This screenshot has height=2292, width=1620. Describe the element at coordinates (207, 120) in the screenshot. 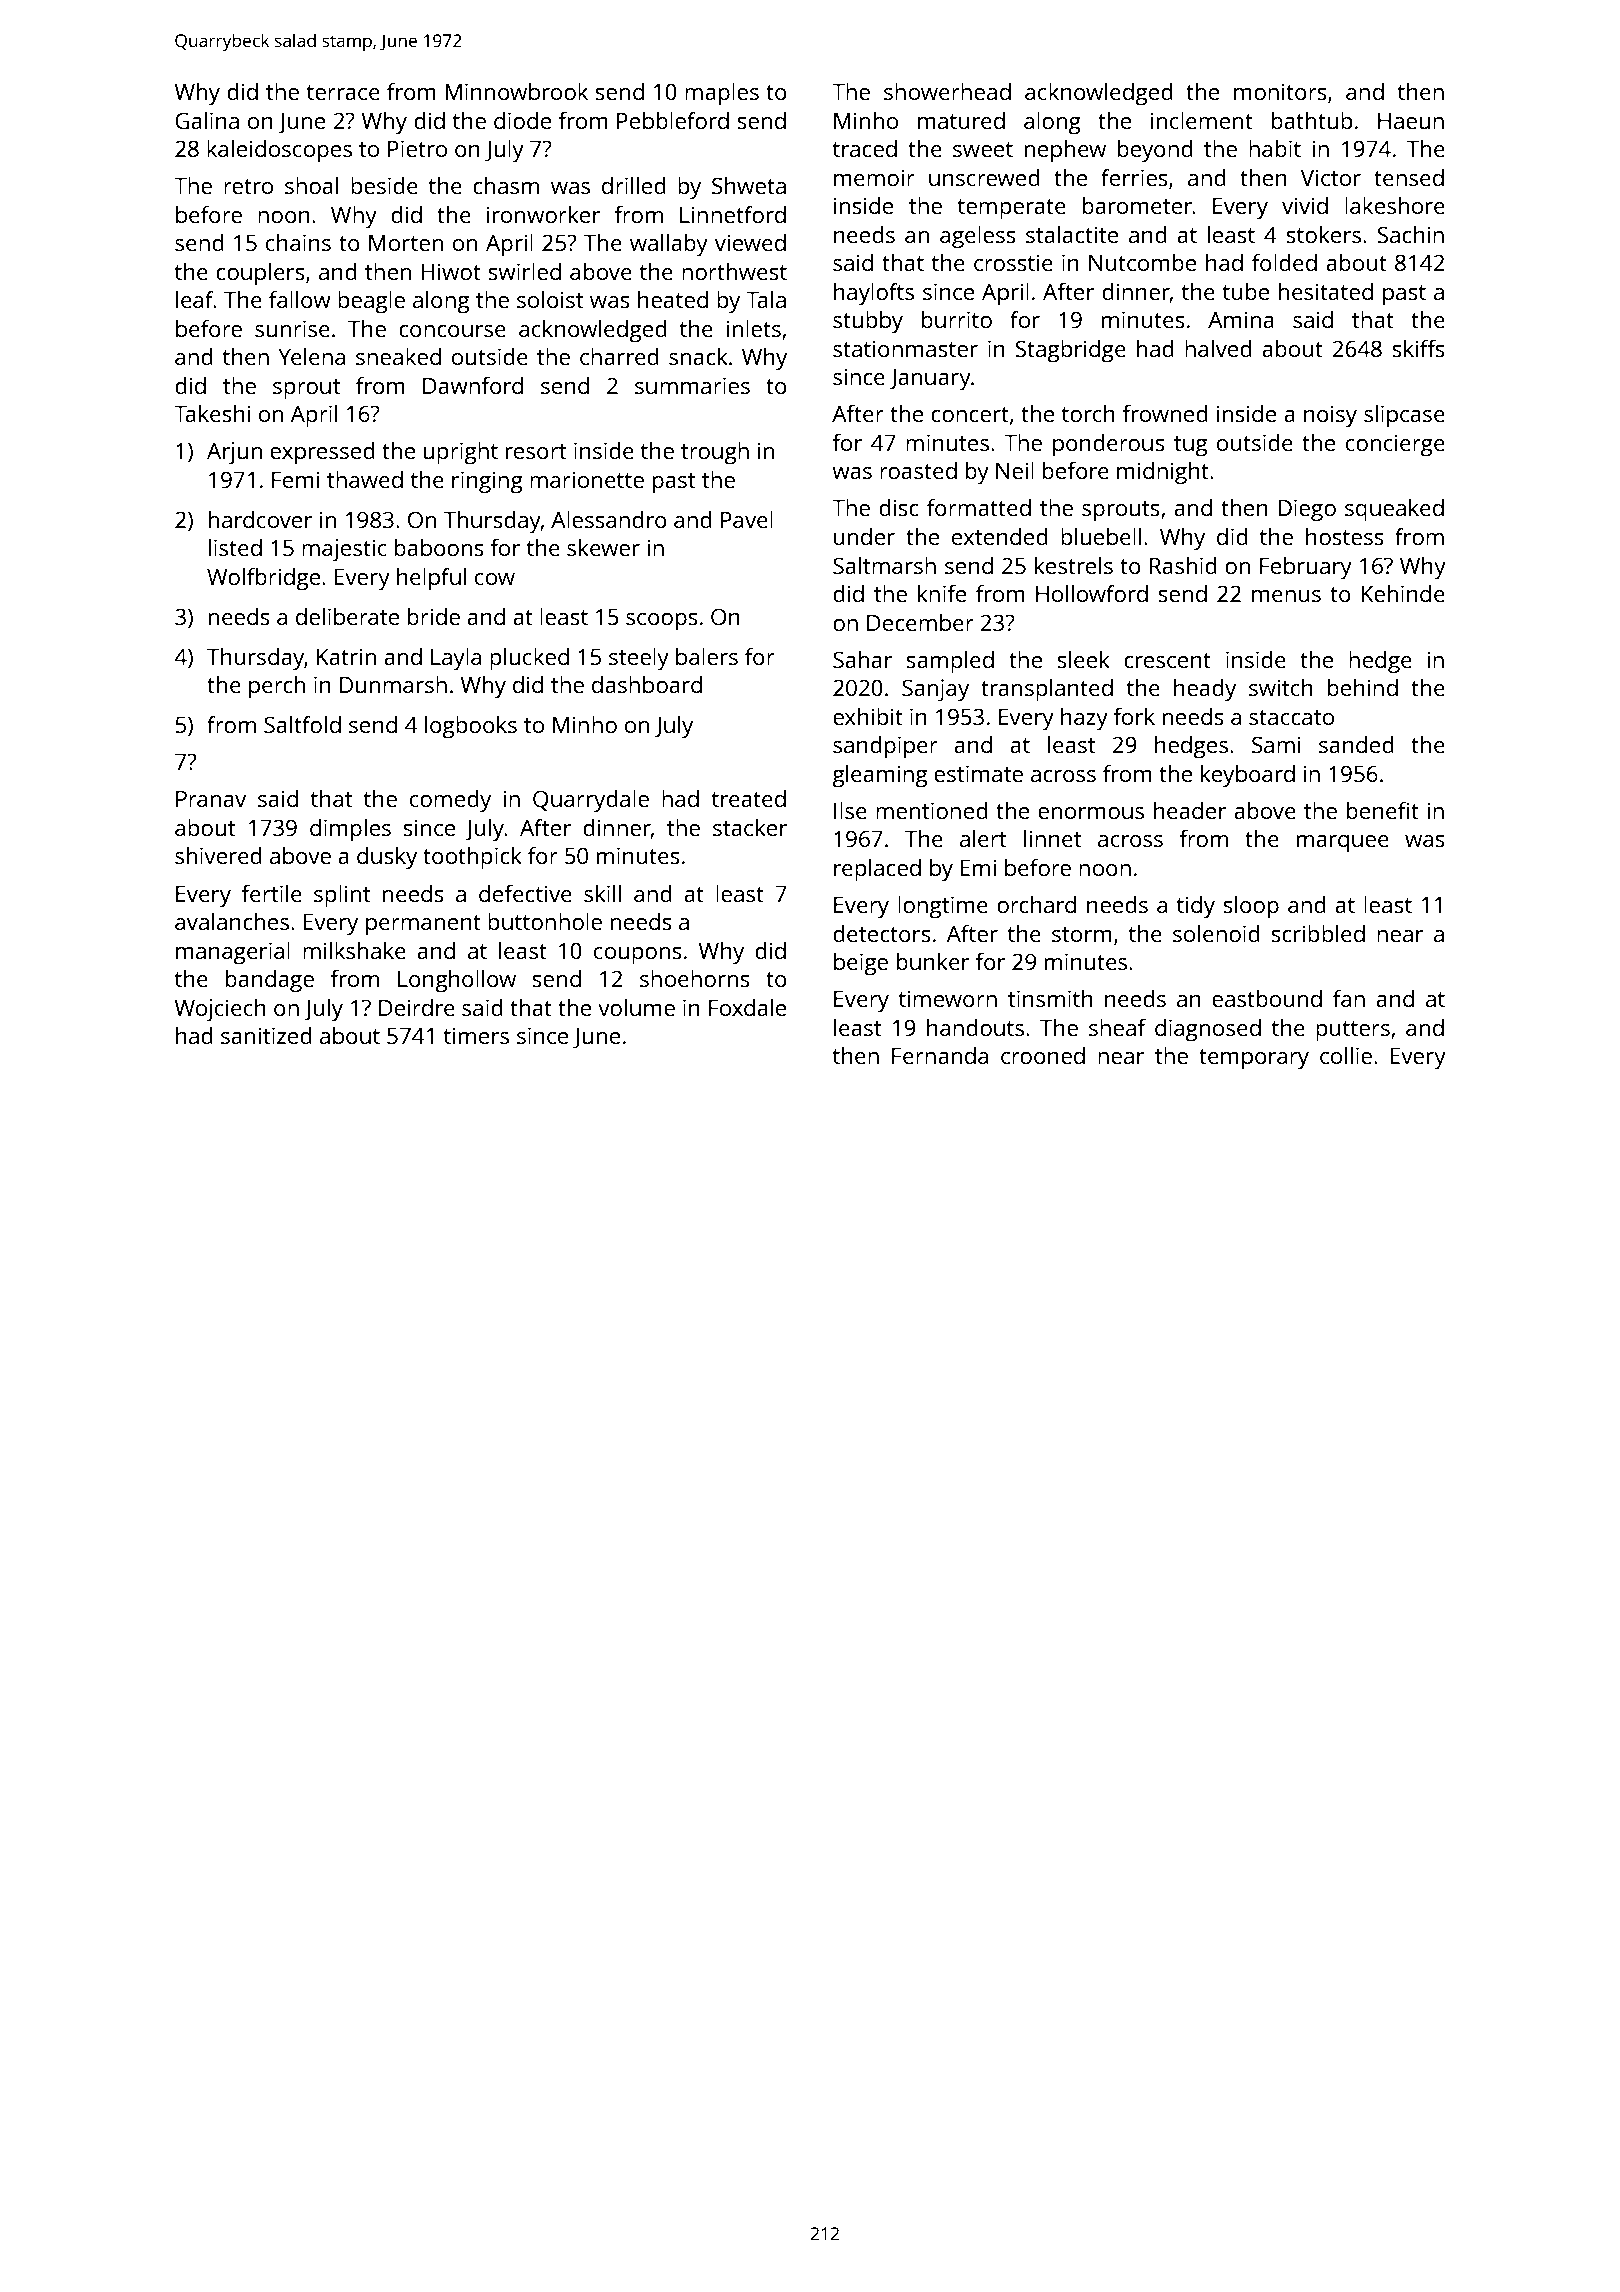

I see `Galina` at that location.
